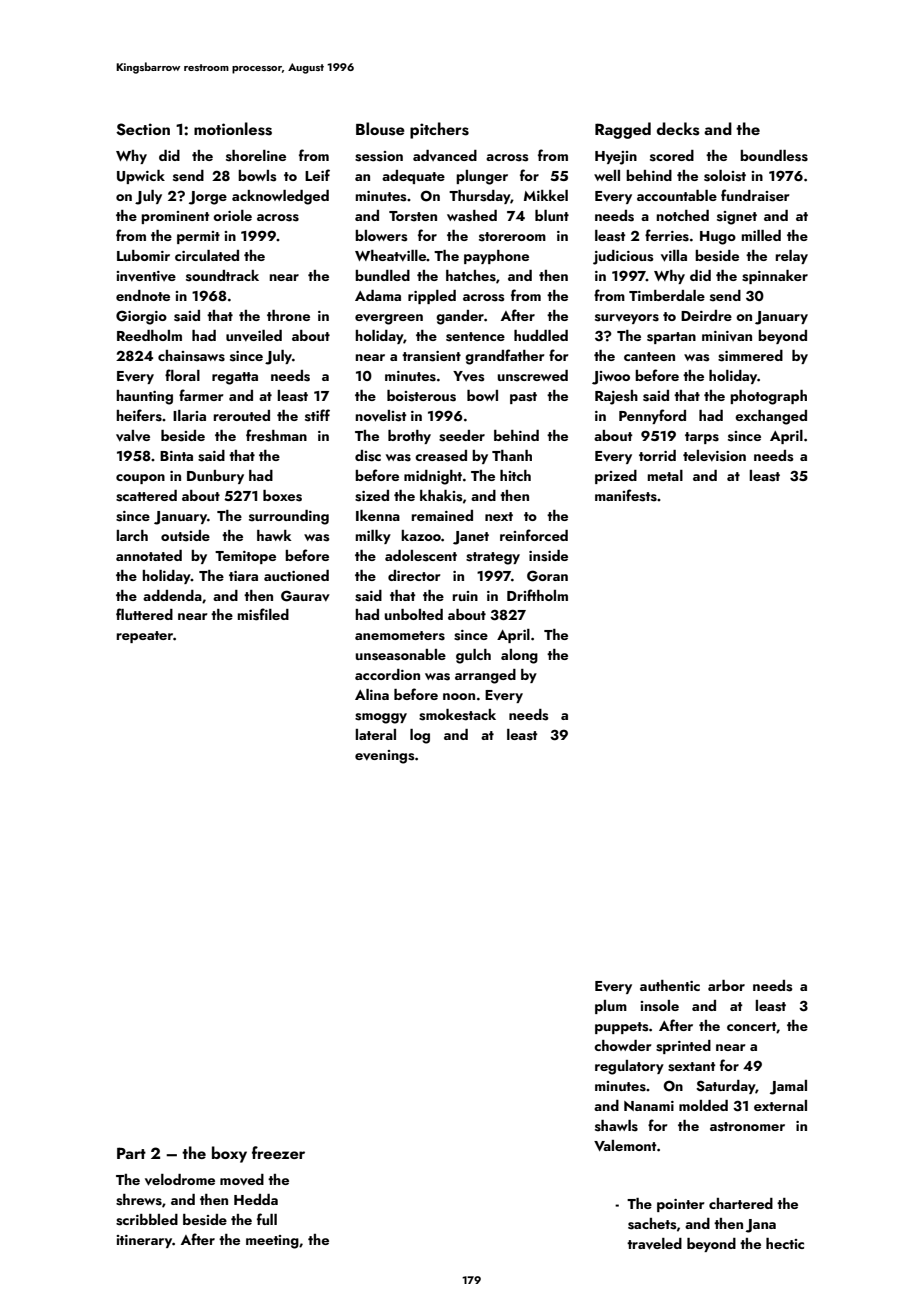 This screenshot has width=924, height=1308. I want to click on evenings, so click(385, 757).
